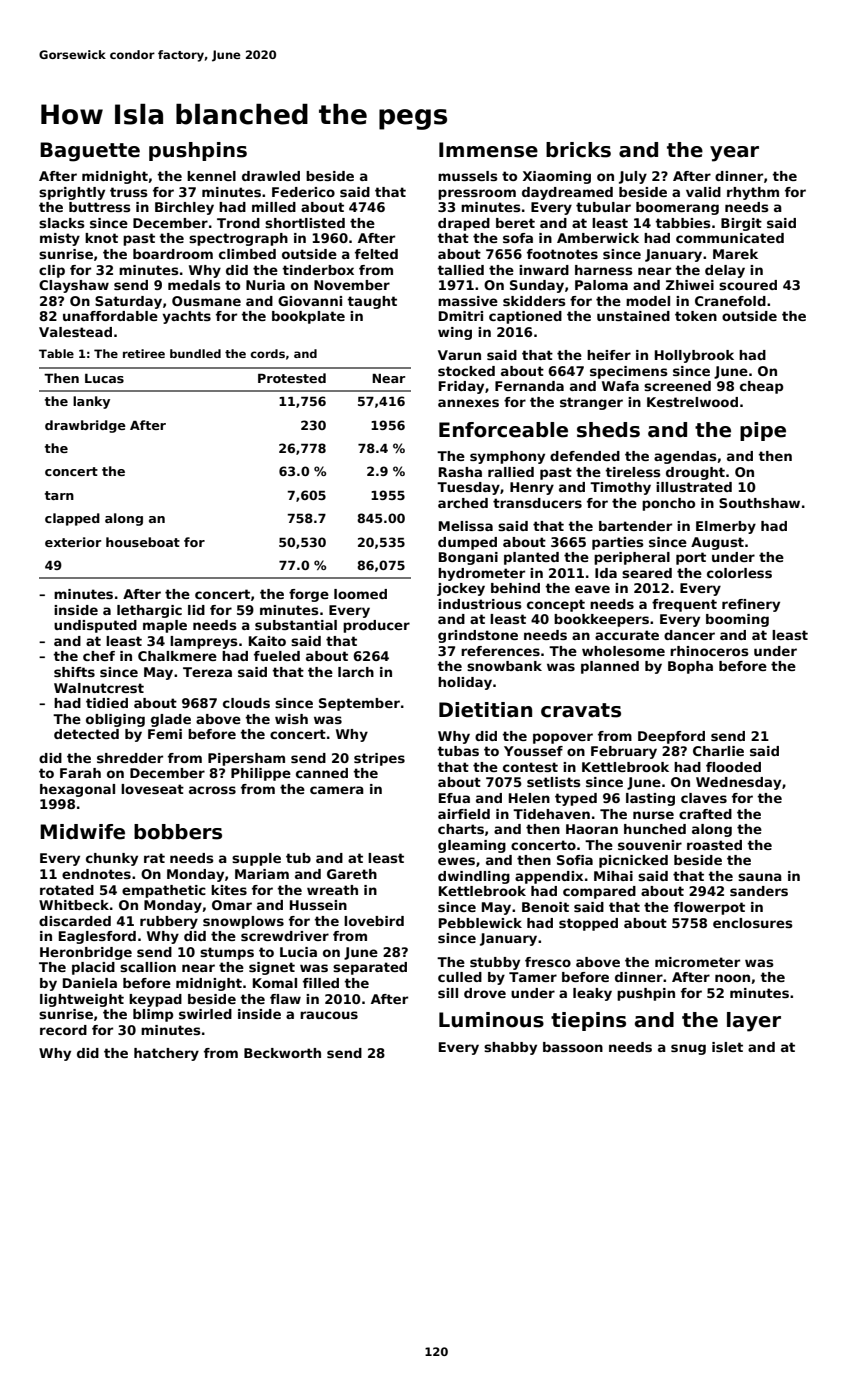  I want to click on beret, so click(515, 223).
